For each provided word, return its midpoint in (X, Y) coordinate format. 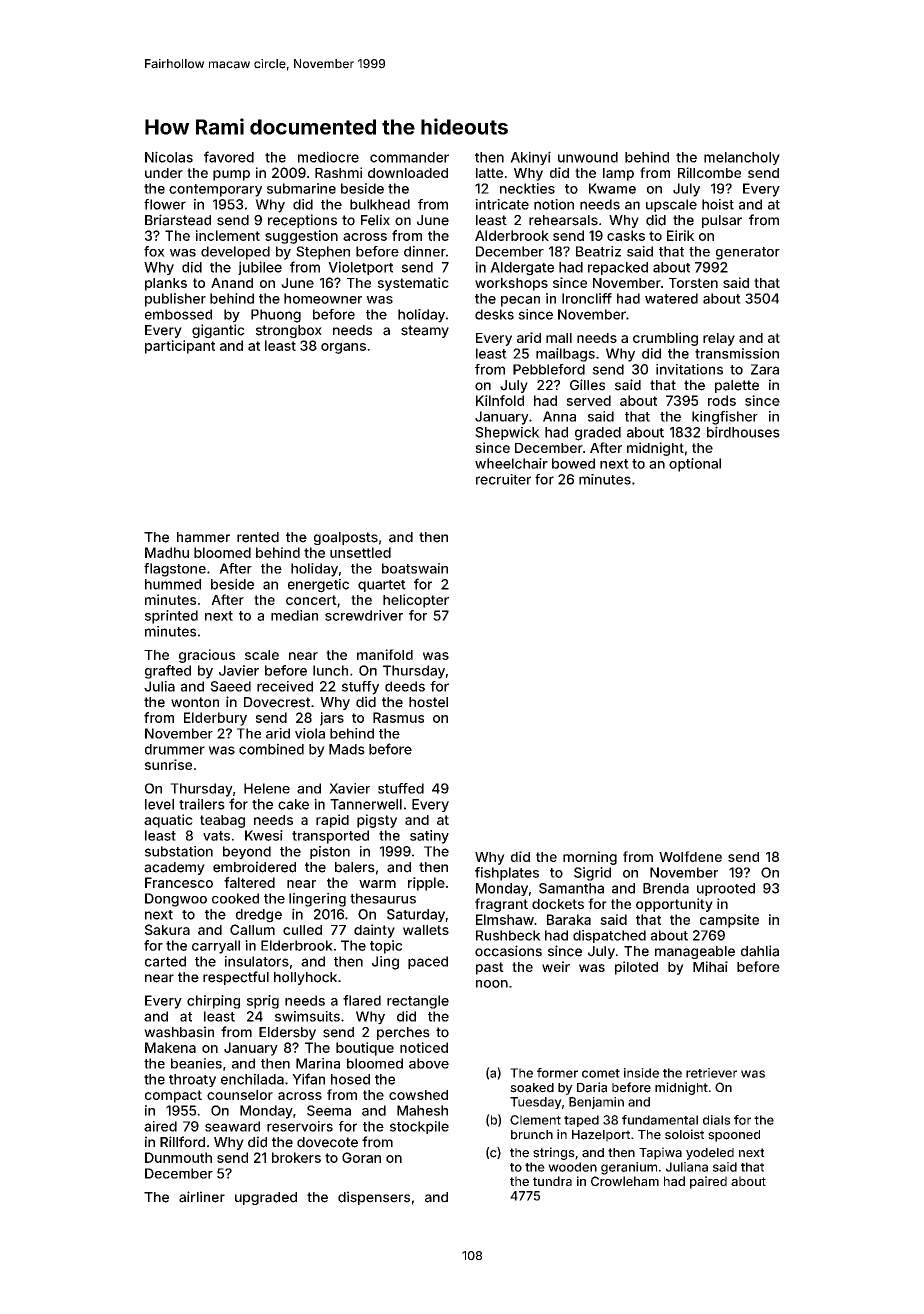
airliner (202, 1197)
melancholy (742, 158)
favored (229, 157)
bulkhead (380, 204)
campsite (729, 921)
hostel (428, 702)
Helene (267, 788)
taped (581, 1121)
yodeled (710, 1154)
